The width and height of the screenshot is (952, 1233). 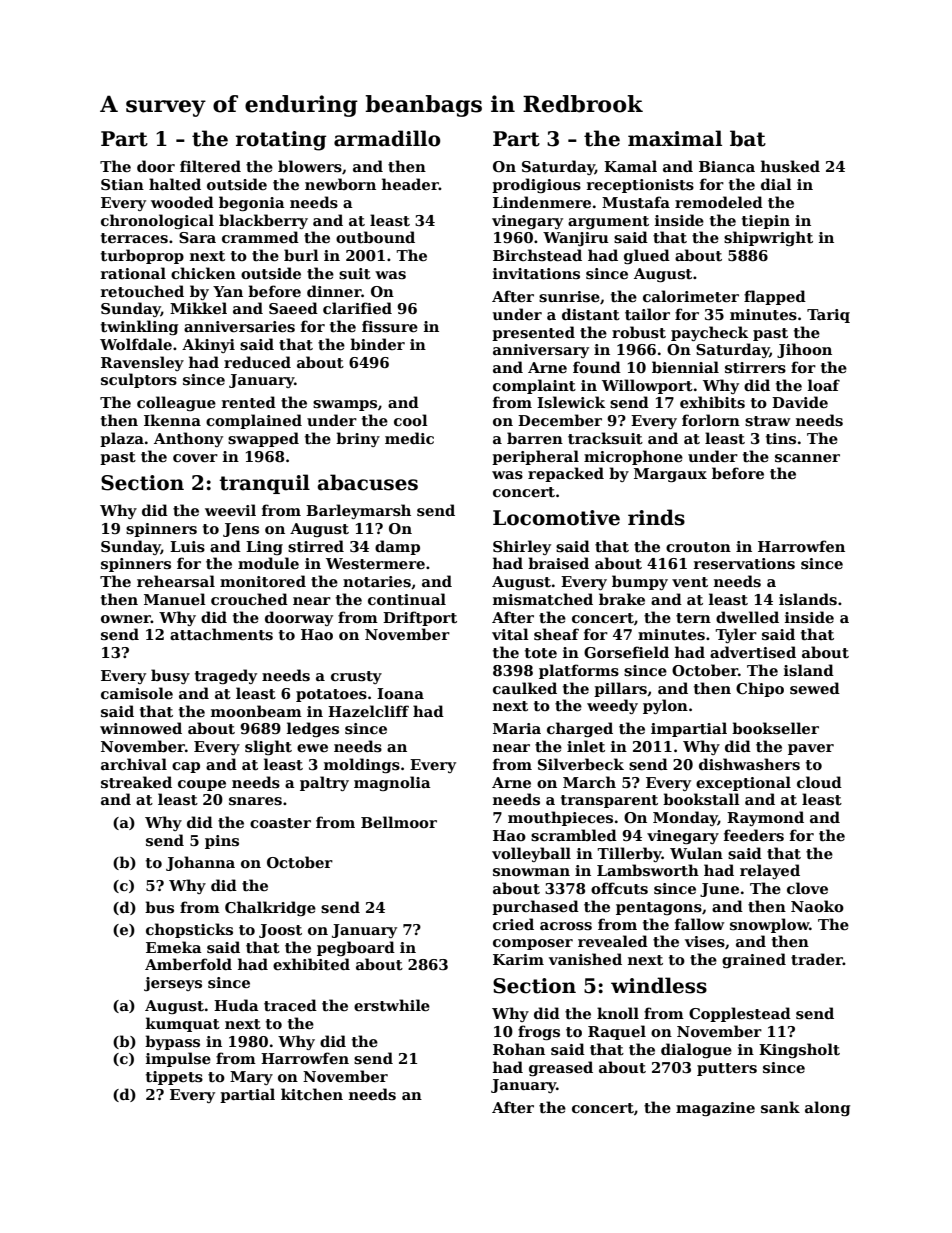 I want to click on armadillo, so click(x=387, y=138).
